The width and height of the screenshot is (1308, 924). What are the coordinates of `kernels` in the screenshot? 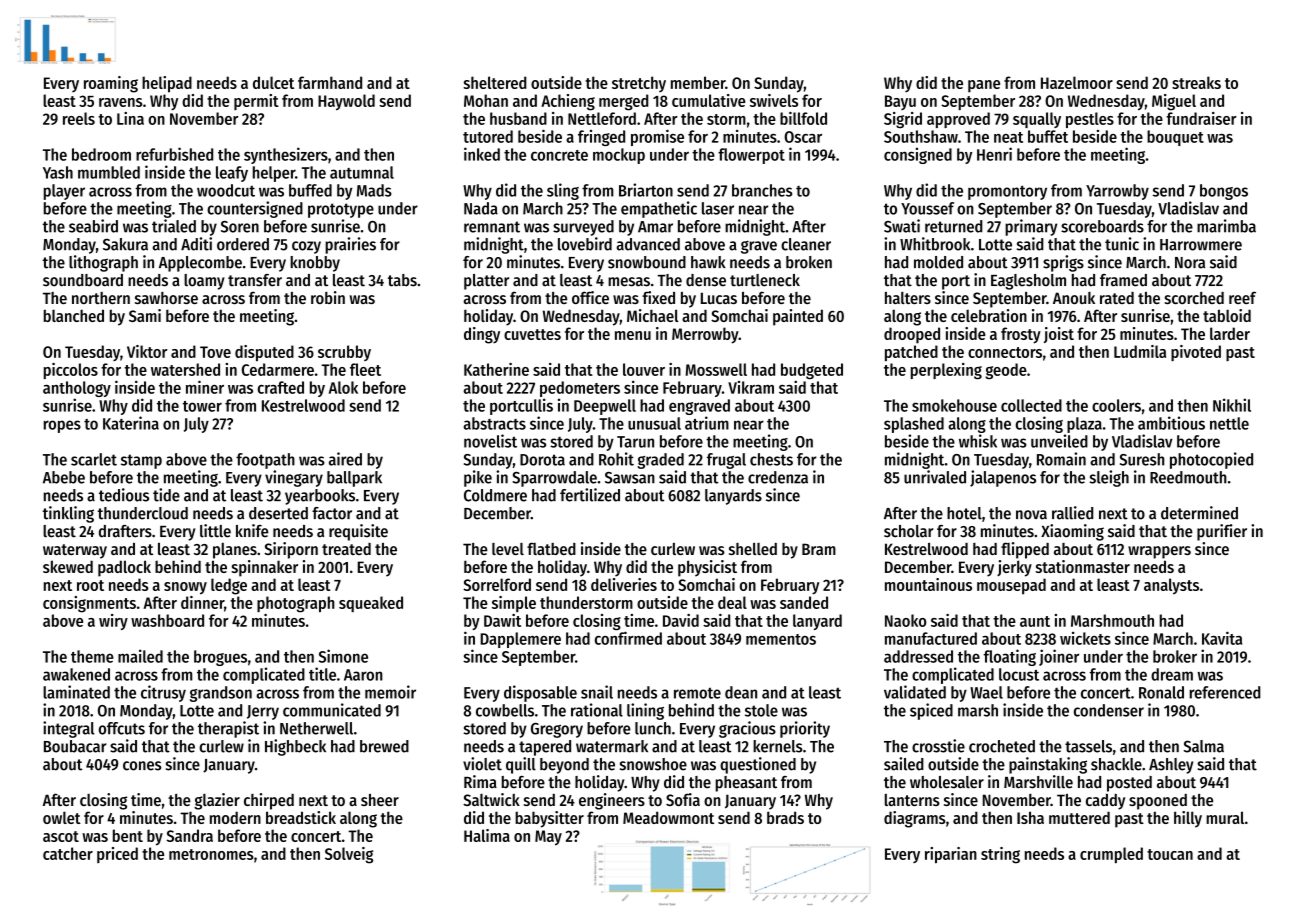 It's located at (778, 746).
